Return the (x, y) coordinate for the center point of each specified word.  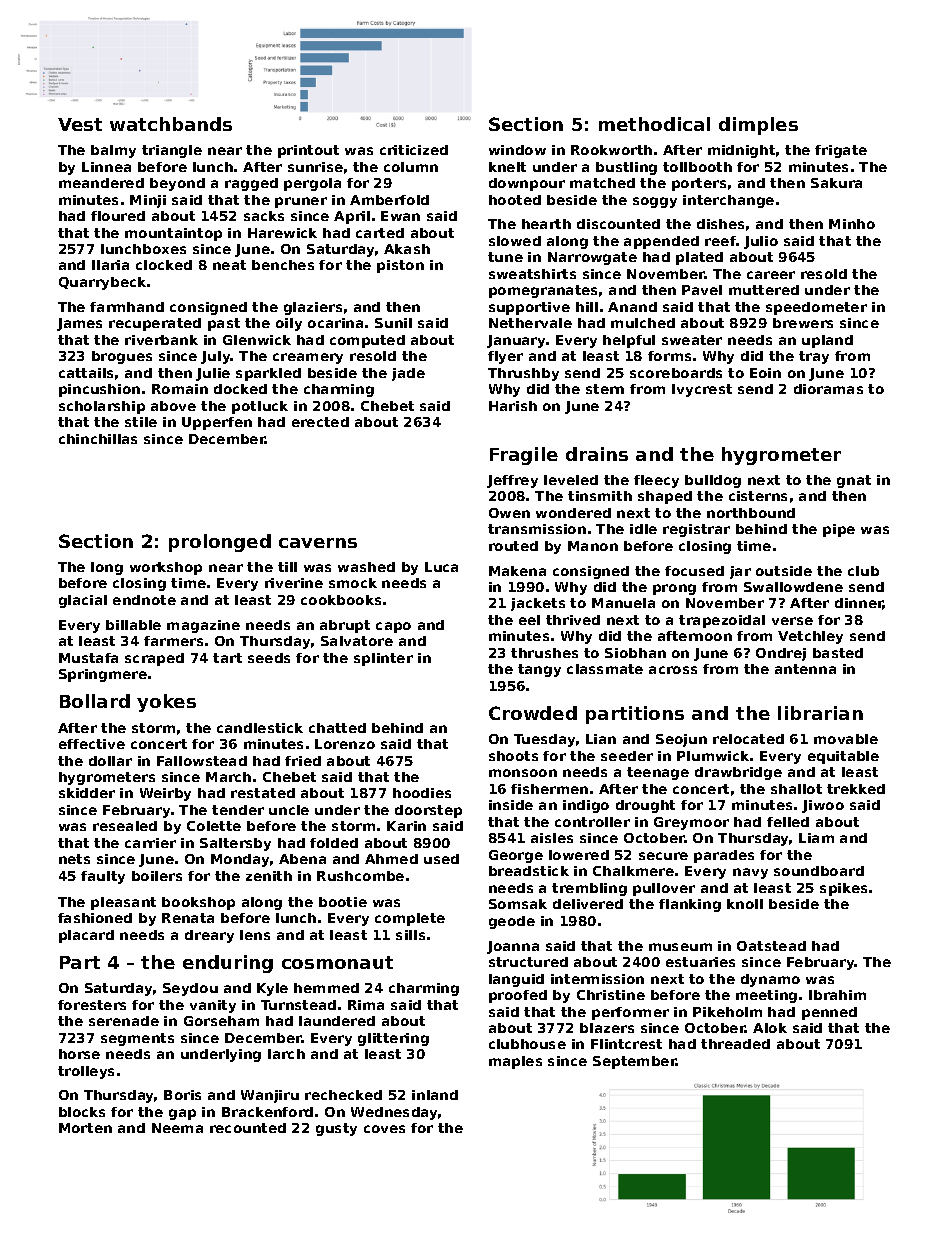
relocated (748, 739)
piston (400, 266)
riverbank (161, 340)
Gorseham (221, 1021)
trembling (589, 889)
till (287, 567)
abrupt (345, 626)
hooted (515, 200)
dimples (758, 126)
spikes (843, 889)
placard (86, 936)
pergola (312, 184)
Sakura (836, 183)
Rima (366, 1005)
